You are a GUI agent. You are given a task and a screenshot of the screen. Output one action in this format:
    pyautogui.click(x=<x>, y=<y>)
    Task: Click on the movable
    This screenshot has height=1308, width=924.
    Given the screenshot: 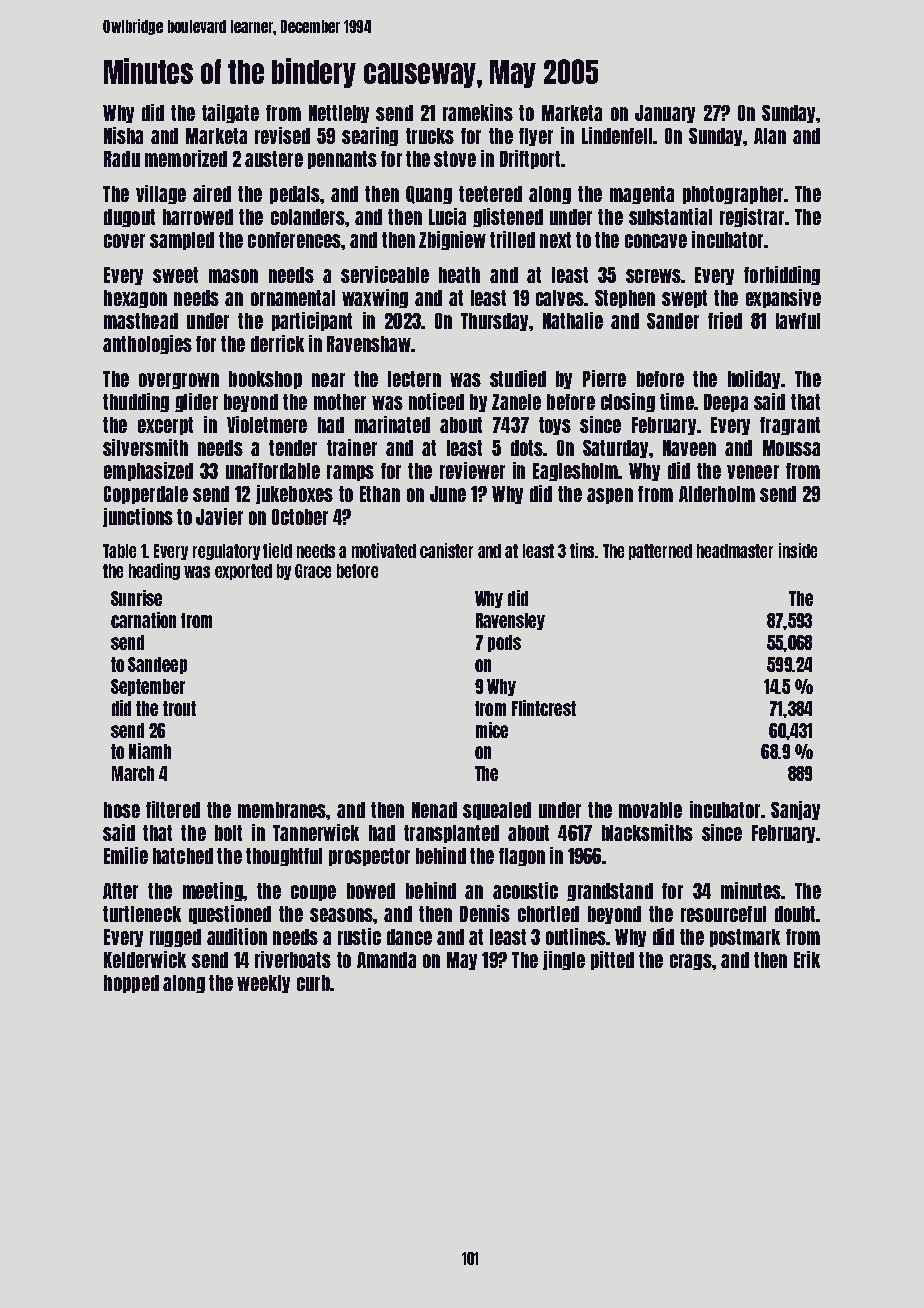 What is the action you would take?
    pyautogui.click(x=650, y=810)
